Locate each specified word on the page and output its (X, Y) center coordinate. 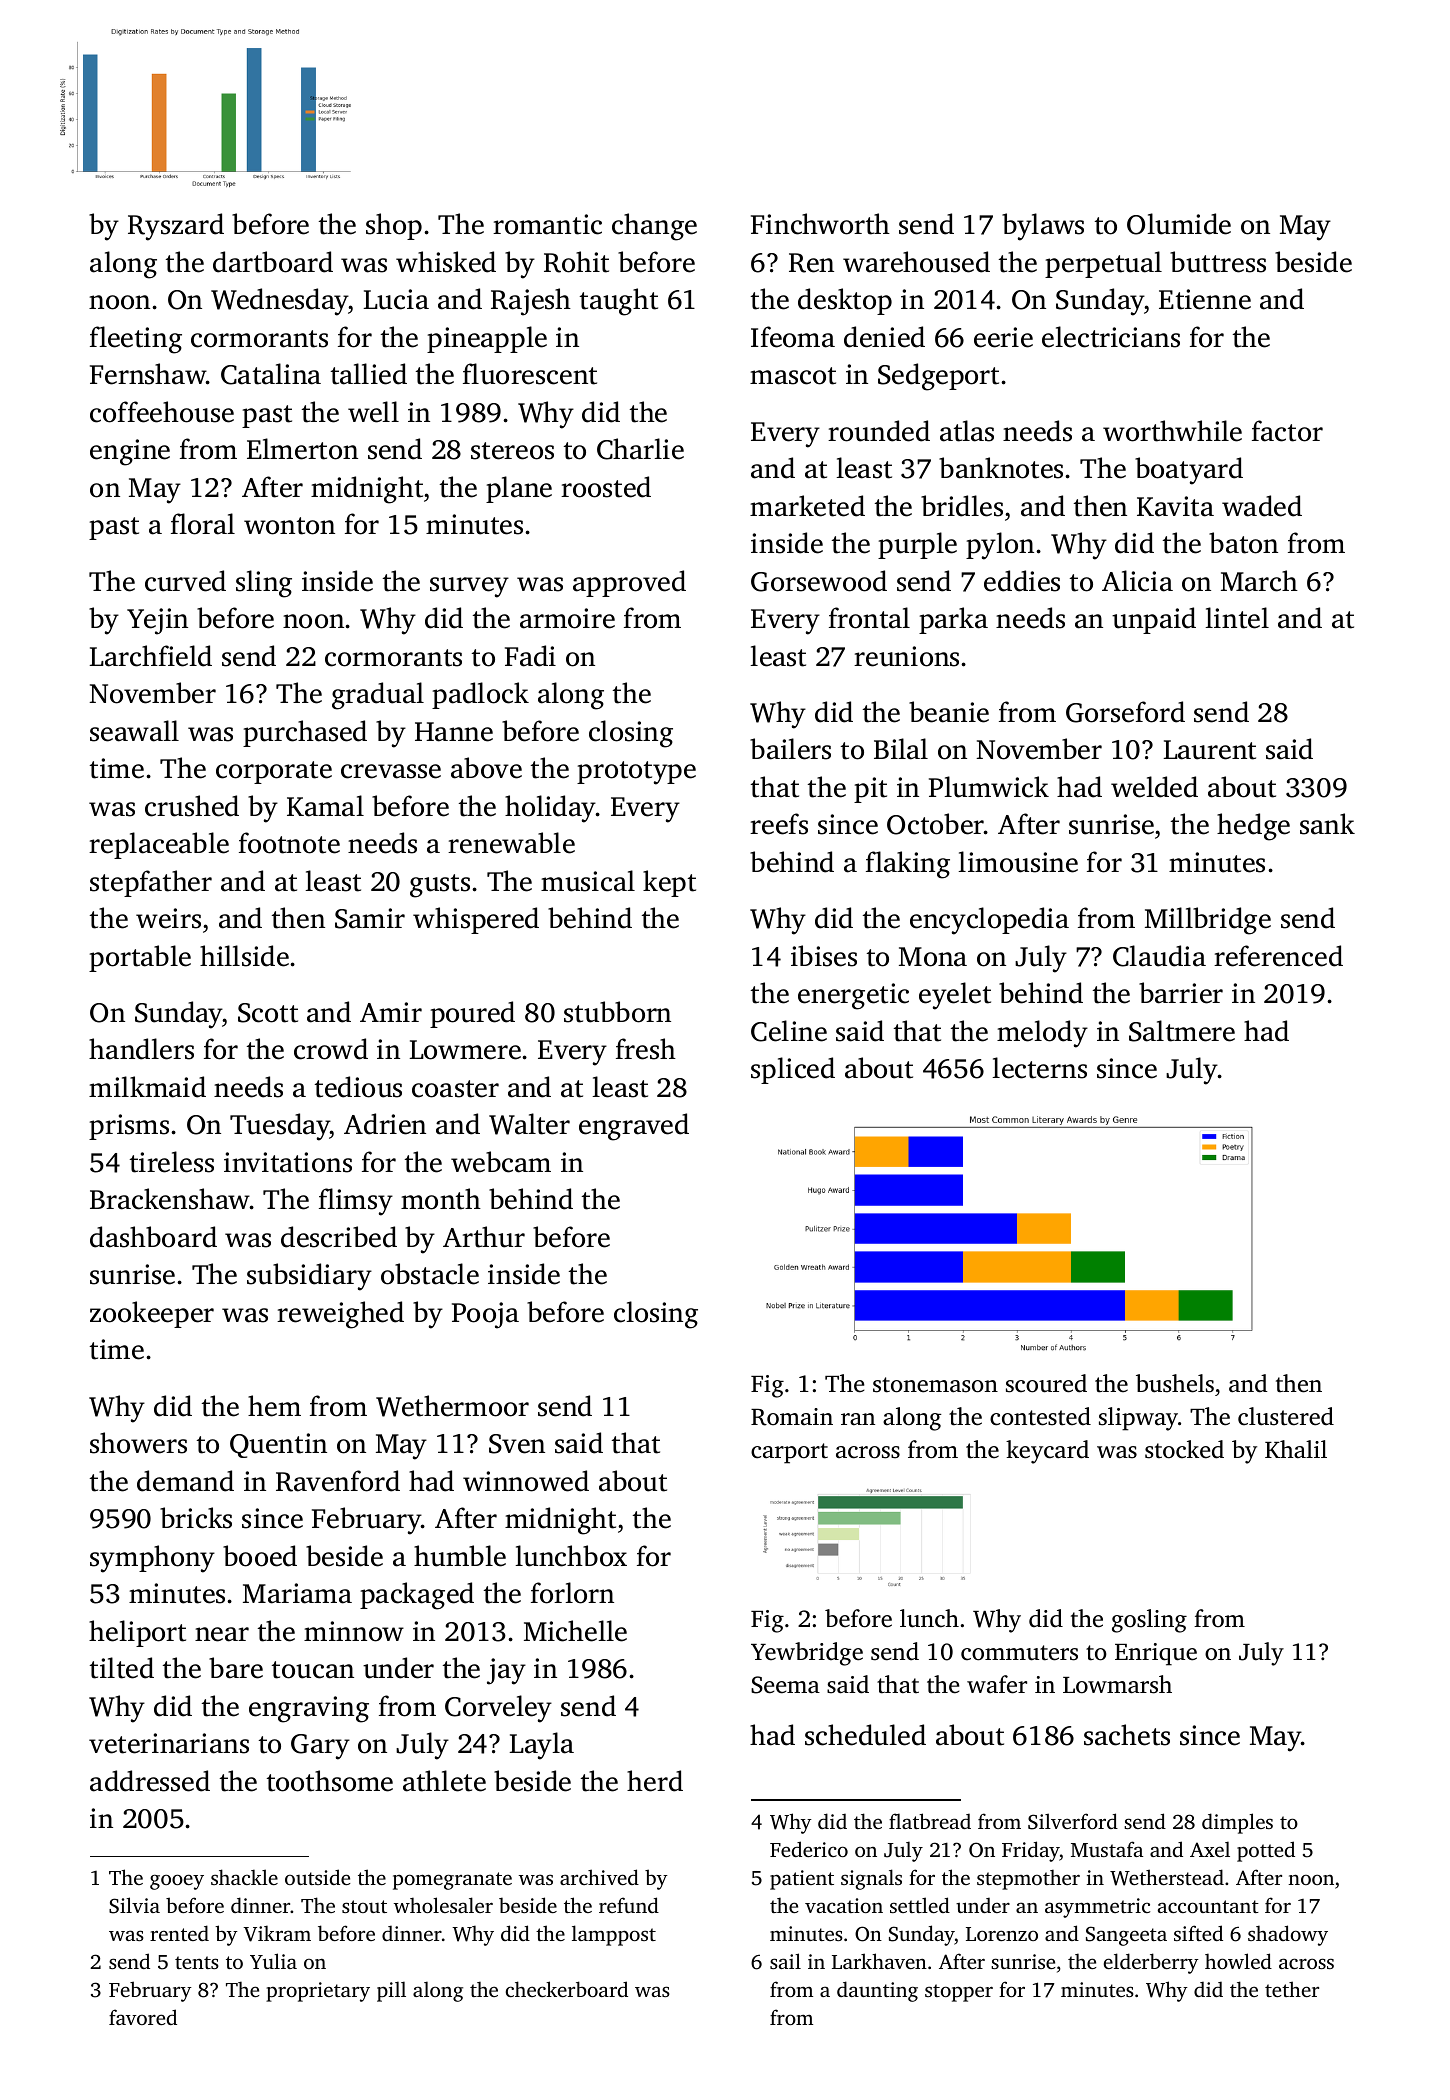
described (339, 1237)
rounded (879, 431)
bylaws (1043, 227)
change (654, 227)
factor (1287, 431)
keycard (1047, 1452)
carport (789, 1453)
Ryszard (176, 227)
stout (364, 1906)
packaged (417, 1596)
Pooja (485, 1315)
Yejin (157, 621)
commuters (1019, 1653)
